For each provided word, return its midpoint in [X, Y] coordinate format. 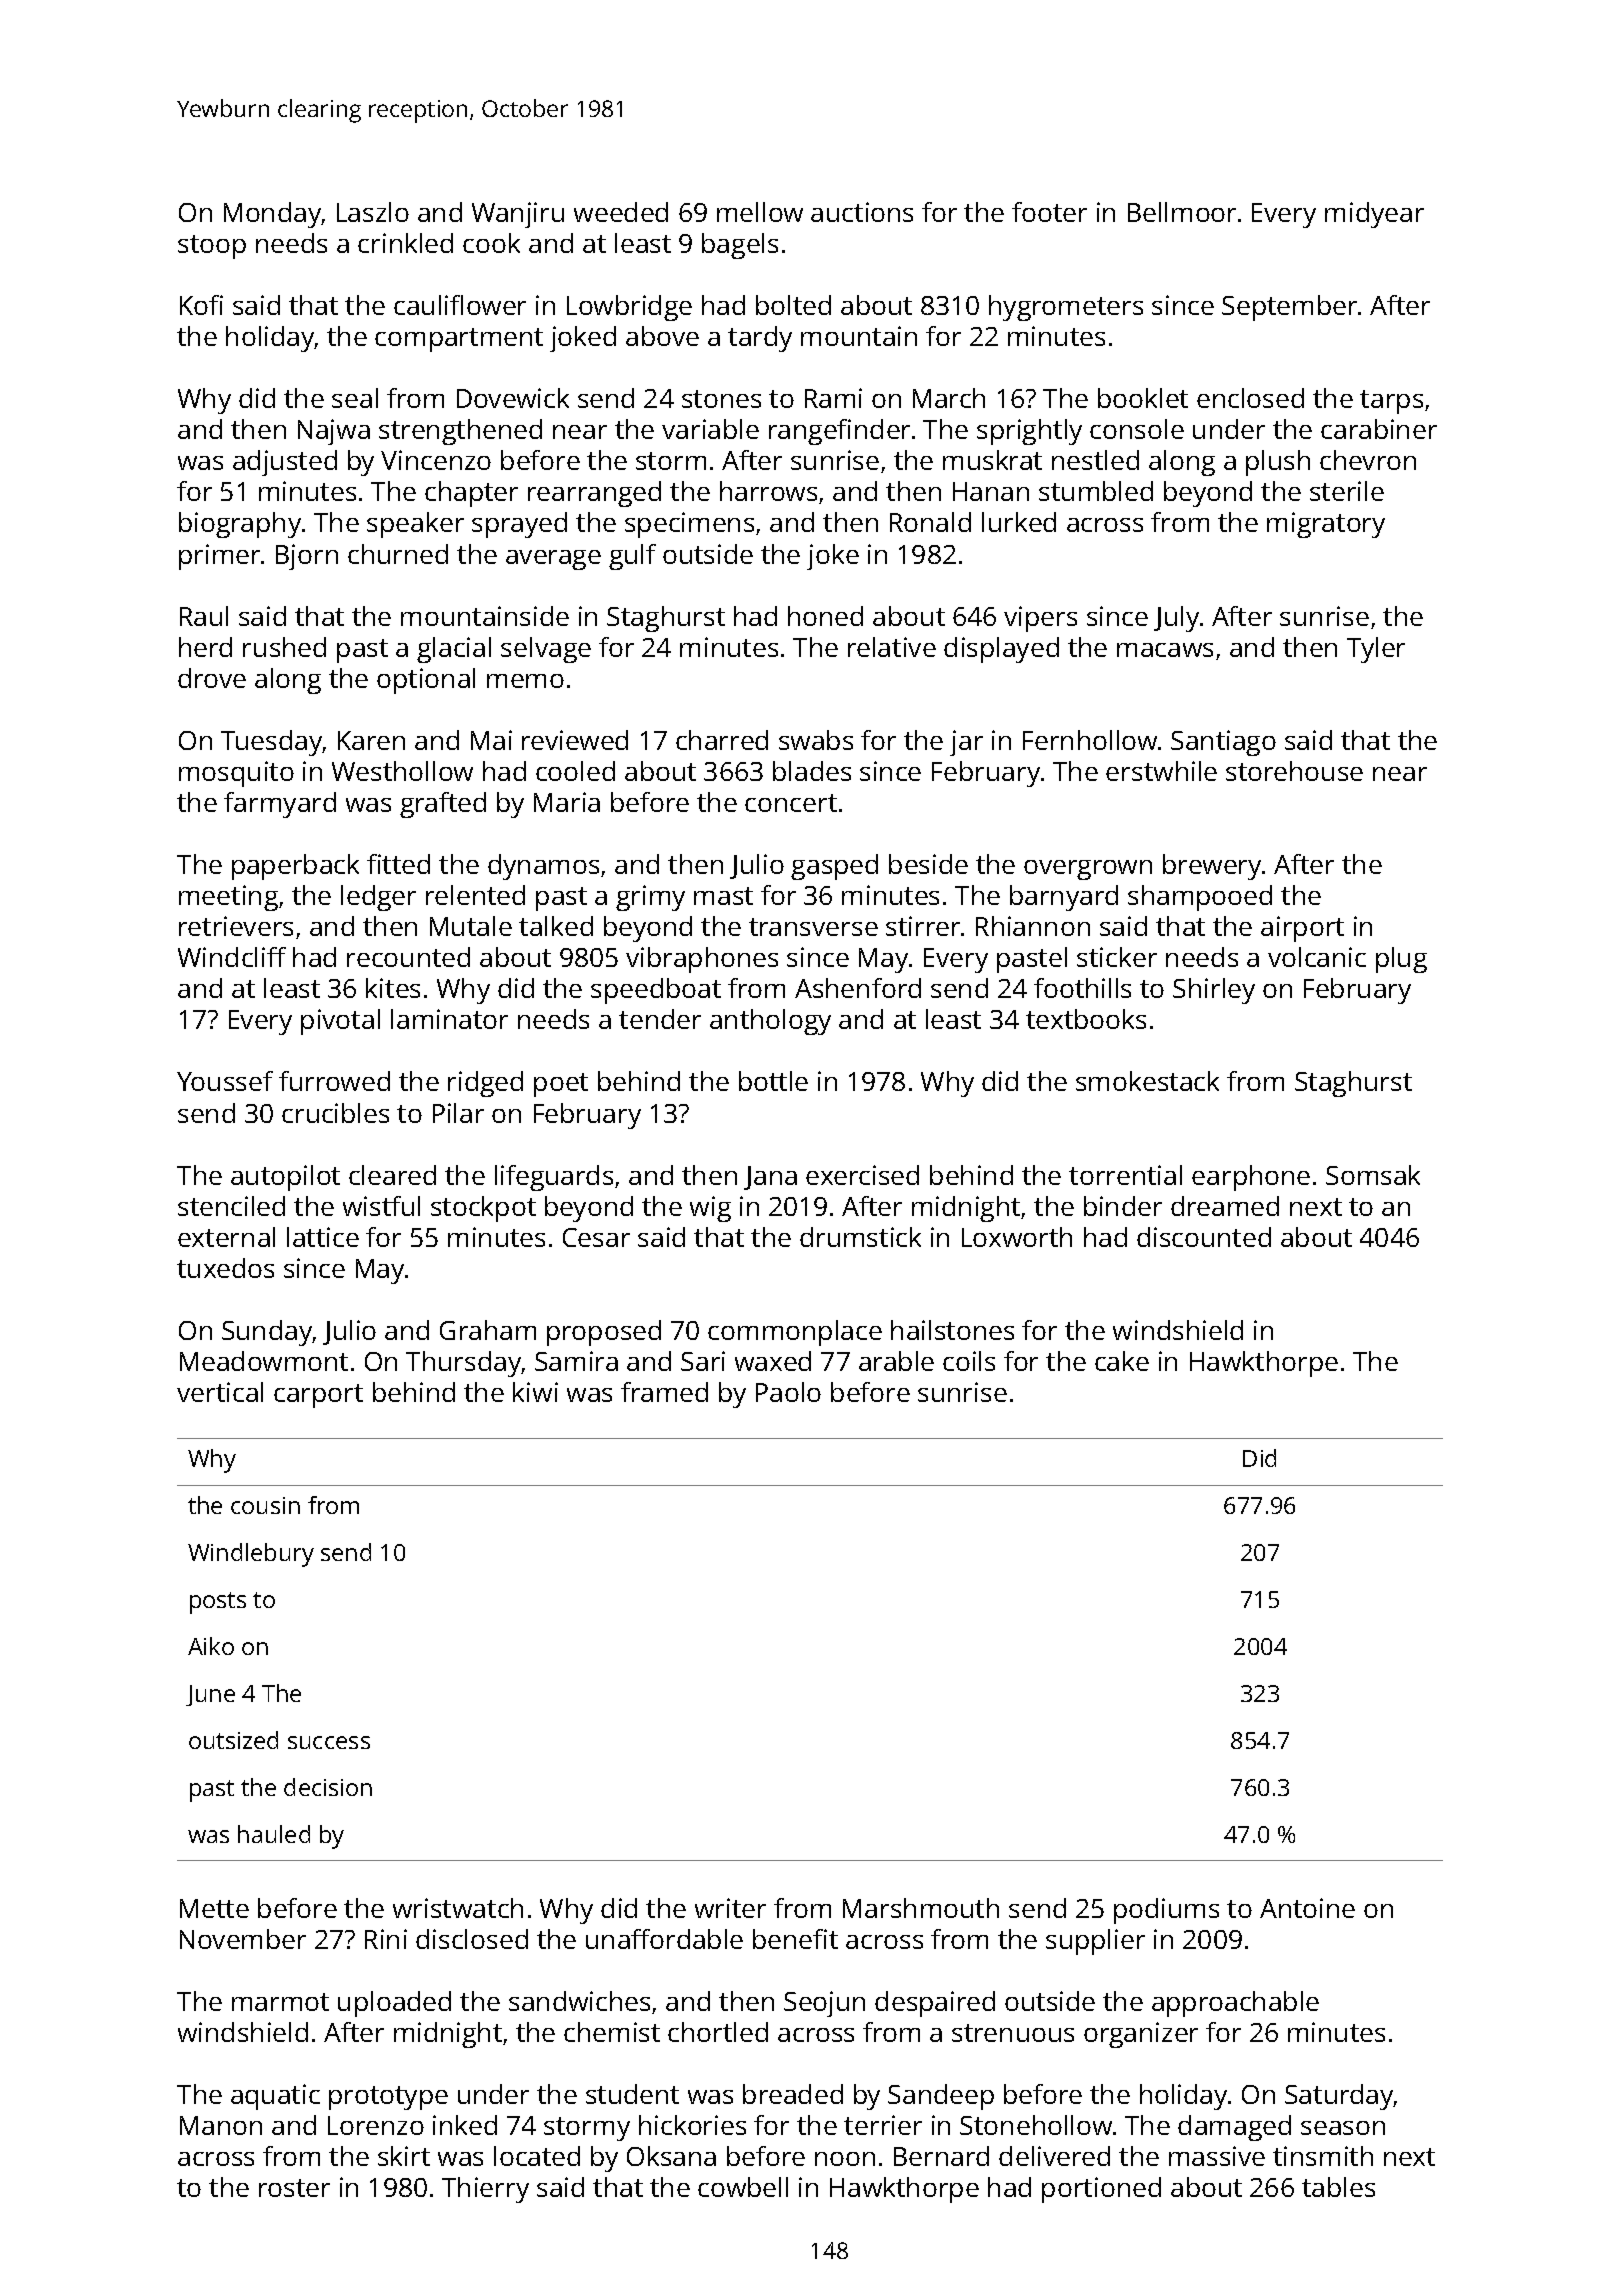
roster [294, 2188]
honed [825, 616]
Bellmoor [1182, 212]
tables [1338, 2187]
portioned [1101, 2190]
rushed [284, 647]
